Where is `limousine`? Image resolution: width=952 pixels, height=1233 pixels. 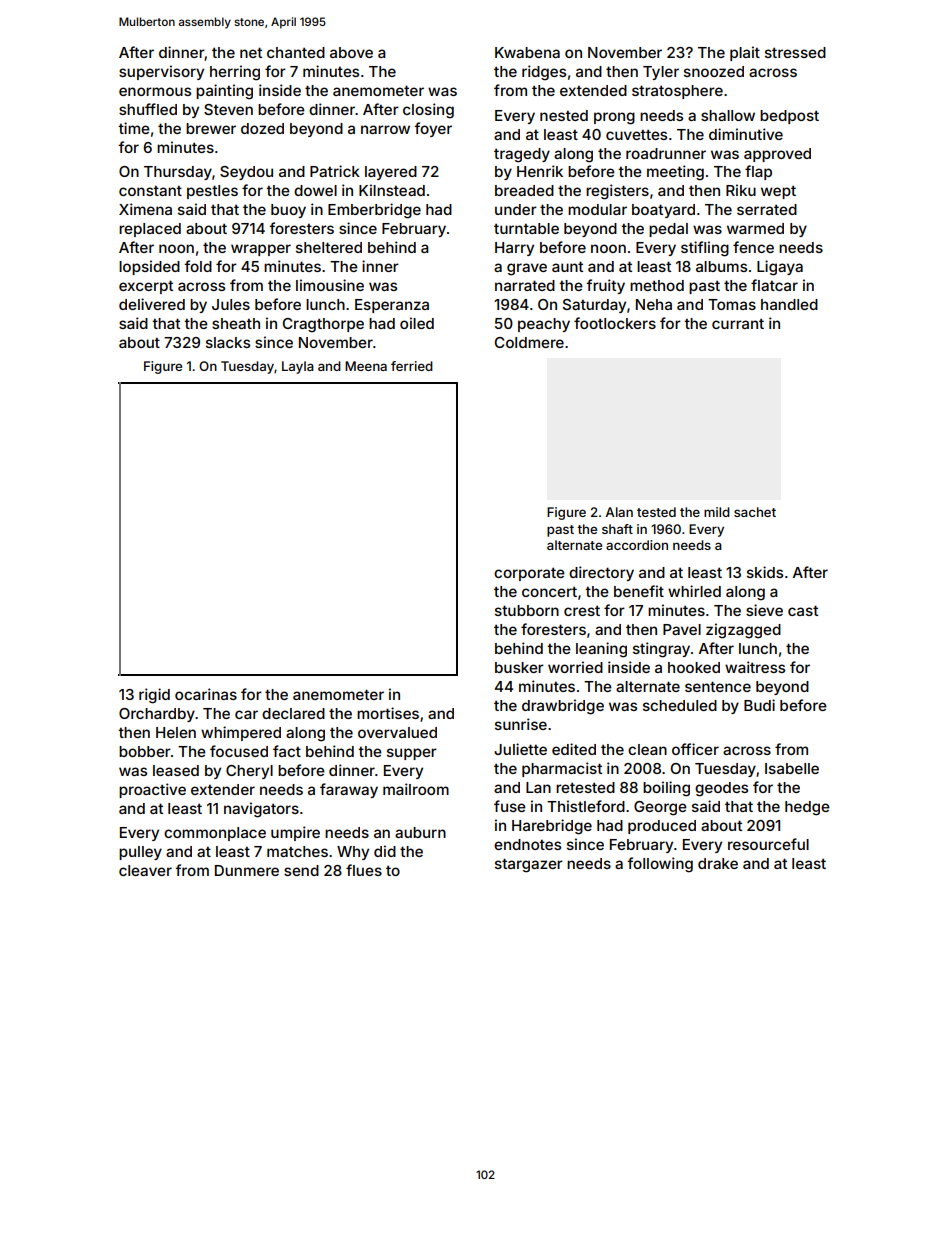 limousine is located at coordinates (330, 285).
